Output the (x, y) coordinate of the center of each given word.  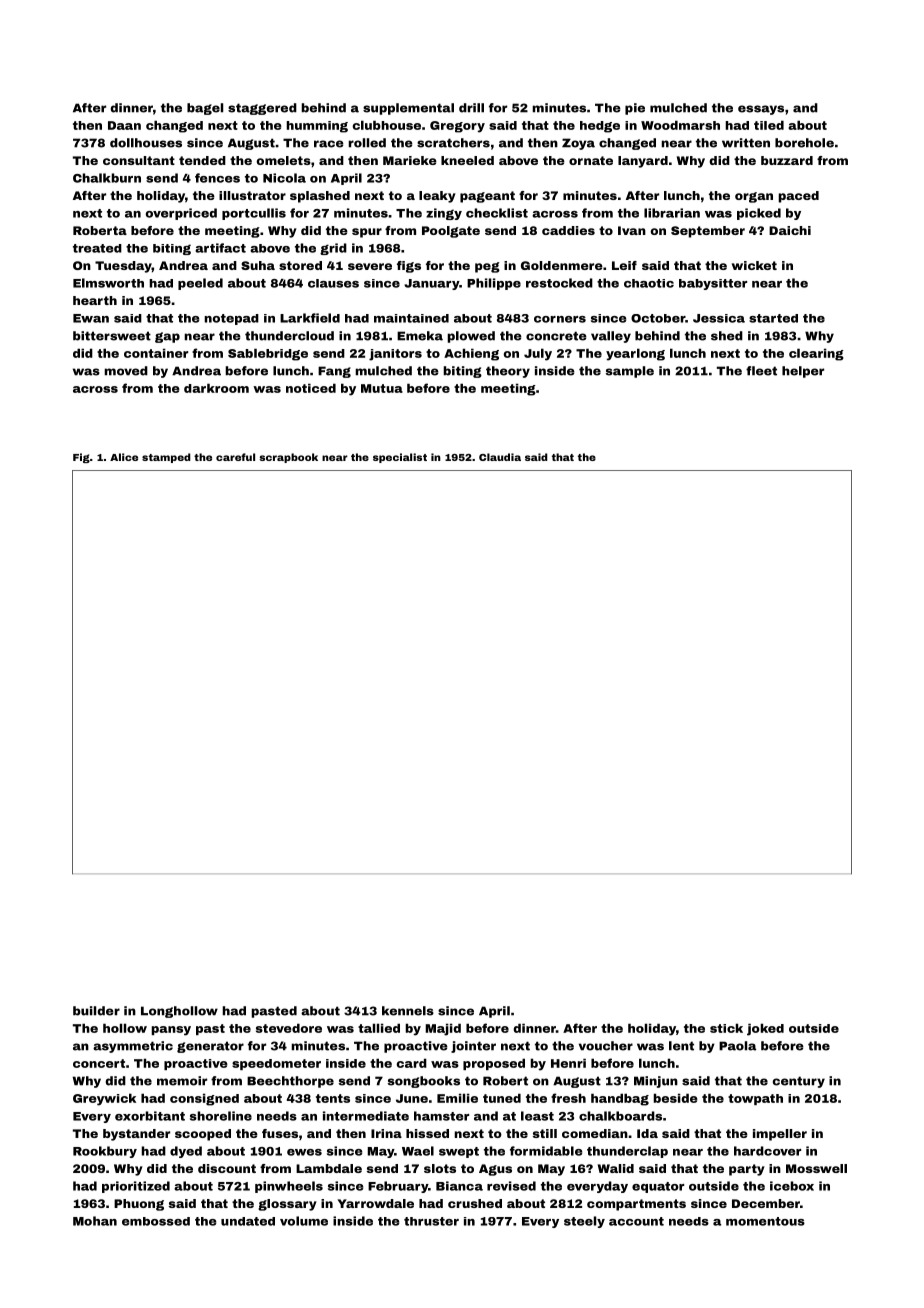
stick (726, 1028)
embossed (156, 1221)
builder (96, 1011)
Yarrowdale (375, 1203)
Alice (124, 457)
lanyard (643, 162)
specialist (400, 458)
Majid (443, 1029)
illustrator (252, 195)
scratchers (453, 143)
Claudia (500, 457)
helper (803, 372)
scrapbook (288, 458)
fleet (761, 371)
